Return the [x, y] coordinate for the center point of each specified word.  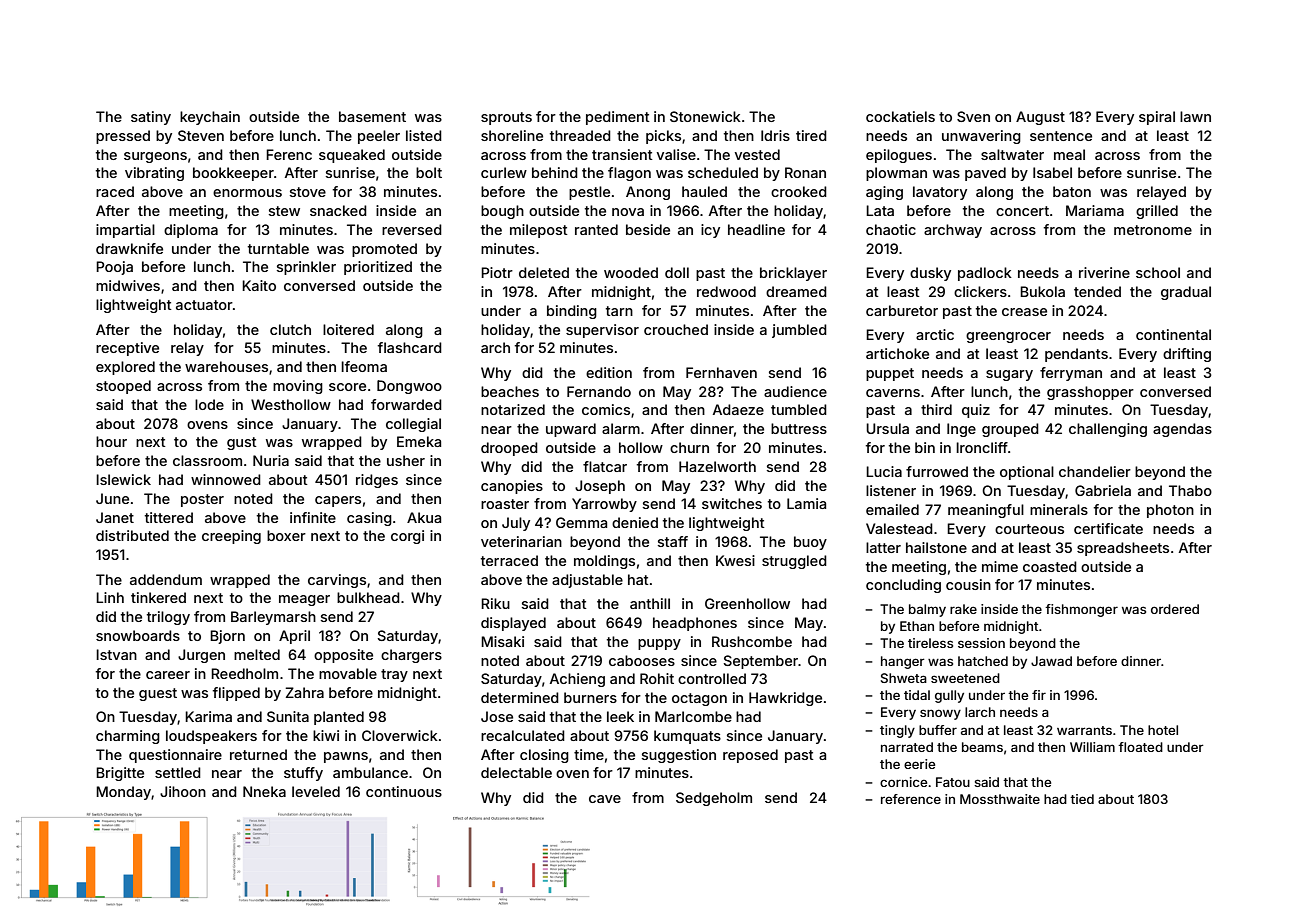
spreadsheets [1123, 549]
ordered [1175, 609]
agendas [1182, 430]
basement [372, 116]
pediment [618, 118]
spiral [1157, 118]
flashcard [410, 347]
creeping [231, 537]
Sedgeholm [714, 799]
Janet [115, 517]
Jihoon [183, 791]
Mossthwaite [1000, 799]
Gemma [581, 522]
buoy [810, 543]
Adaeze [738, 409]
